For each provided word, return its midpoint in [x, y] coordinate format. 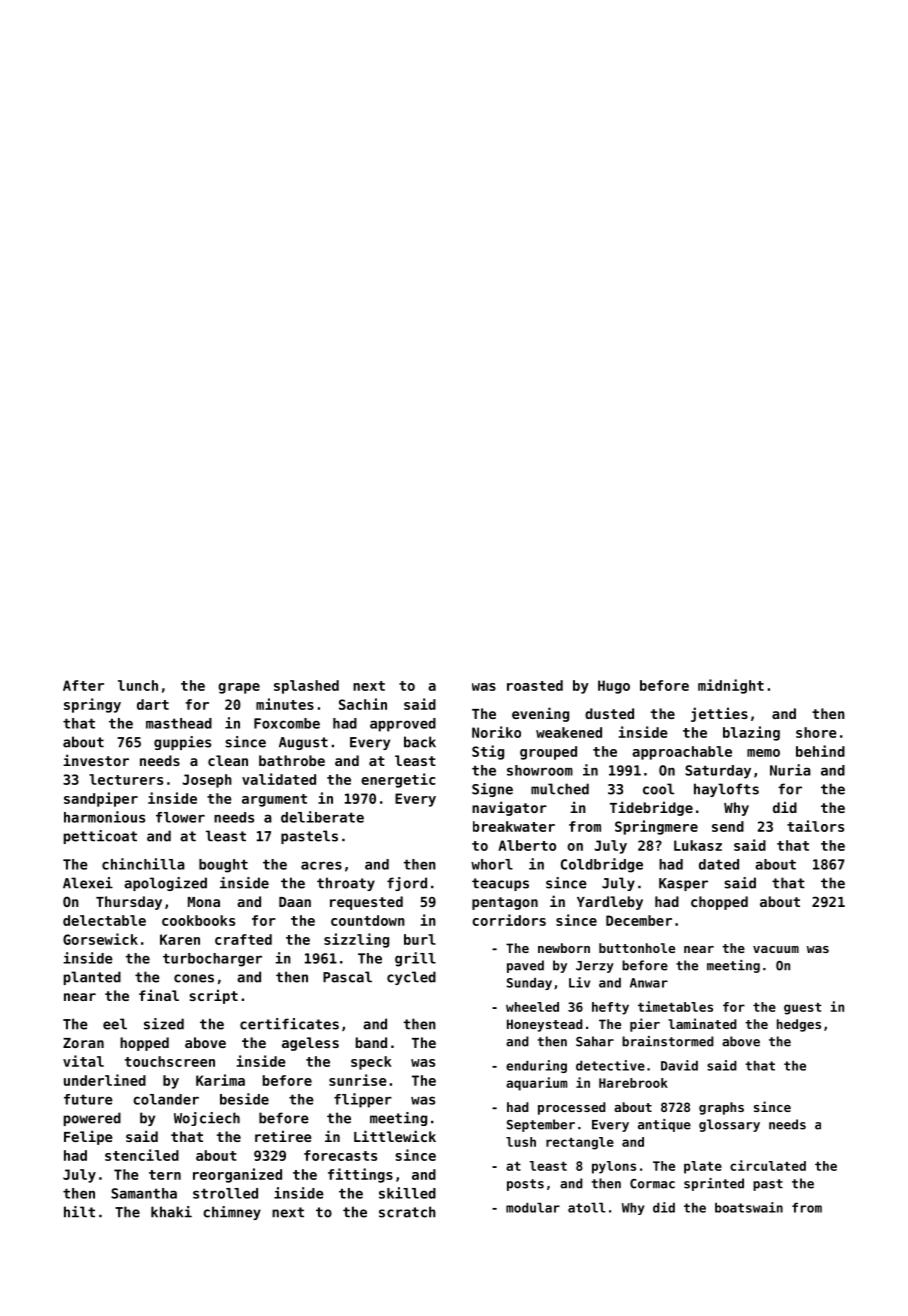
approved [403, 725]
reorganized [237, 1175]
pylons [614, 1167]
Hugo [614, 687]
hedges [799, 1025]
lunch [138, 685]
